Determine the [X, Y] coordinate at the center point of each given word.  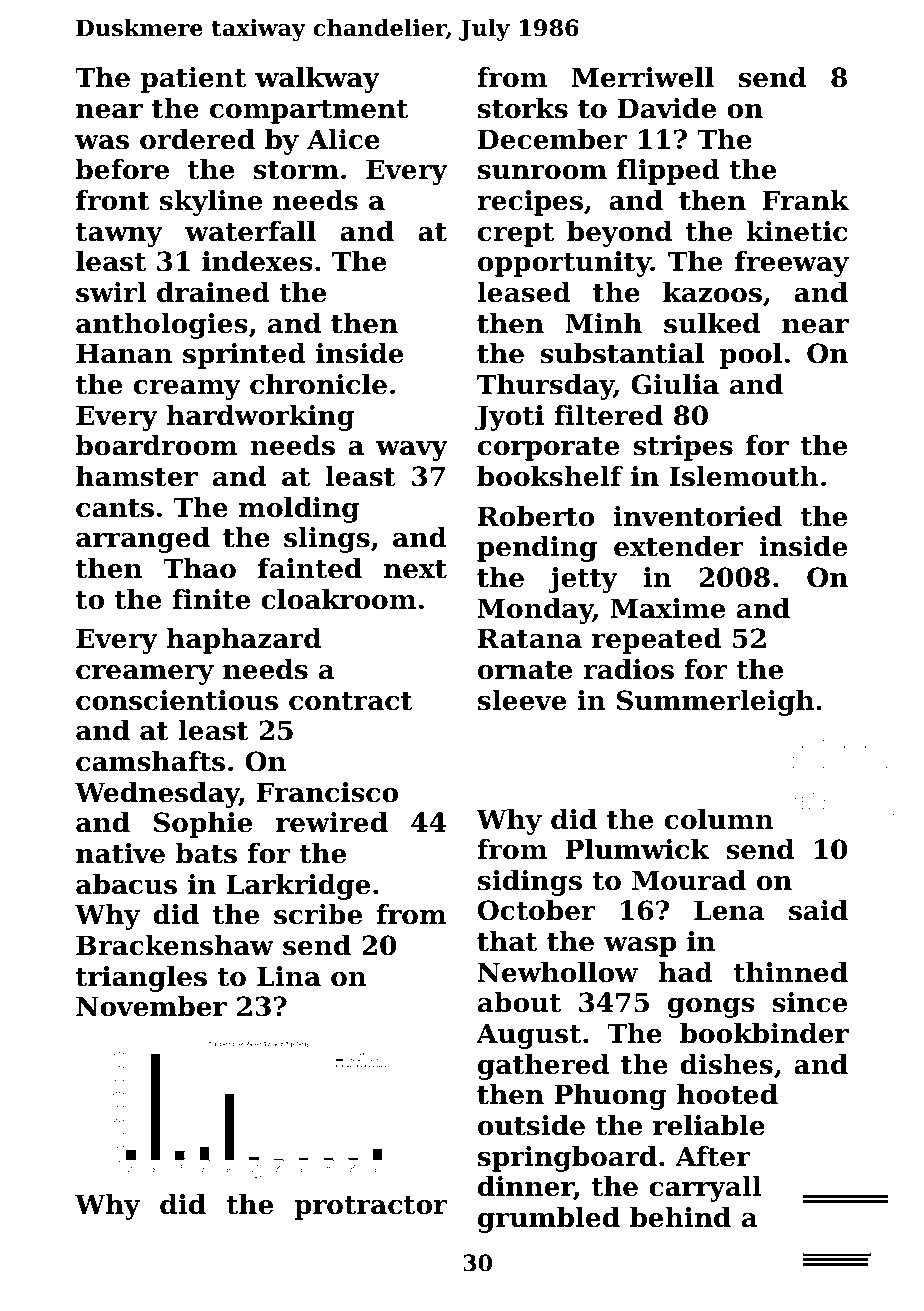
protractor [370, 1208]
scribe [318, 914]
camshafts [150, 761]
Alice [343, 139]
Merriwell [643, 77]
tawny [119, 235]
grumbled [549, 1220]
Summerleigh [715, 703]
